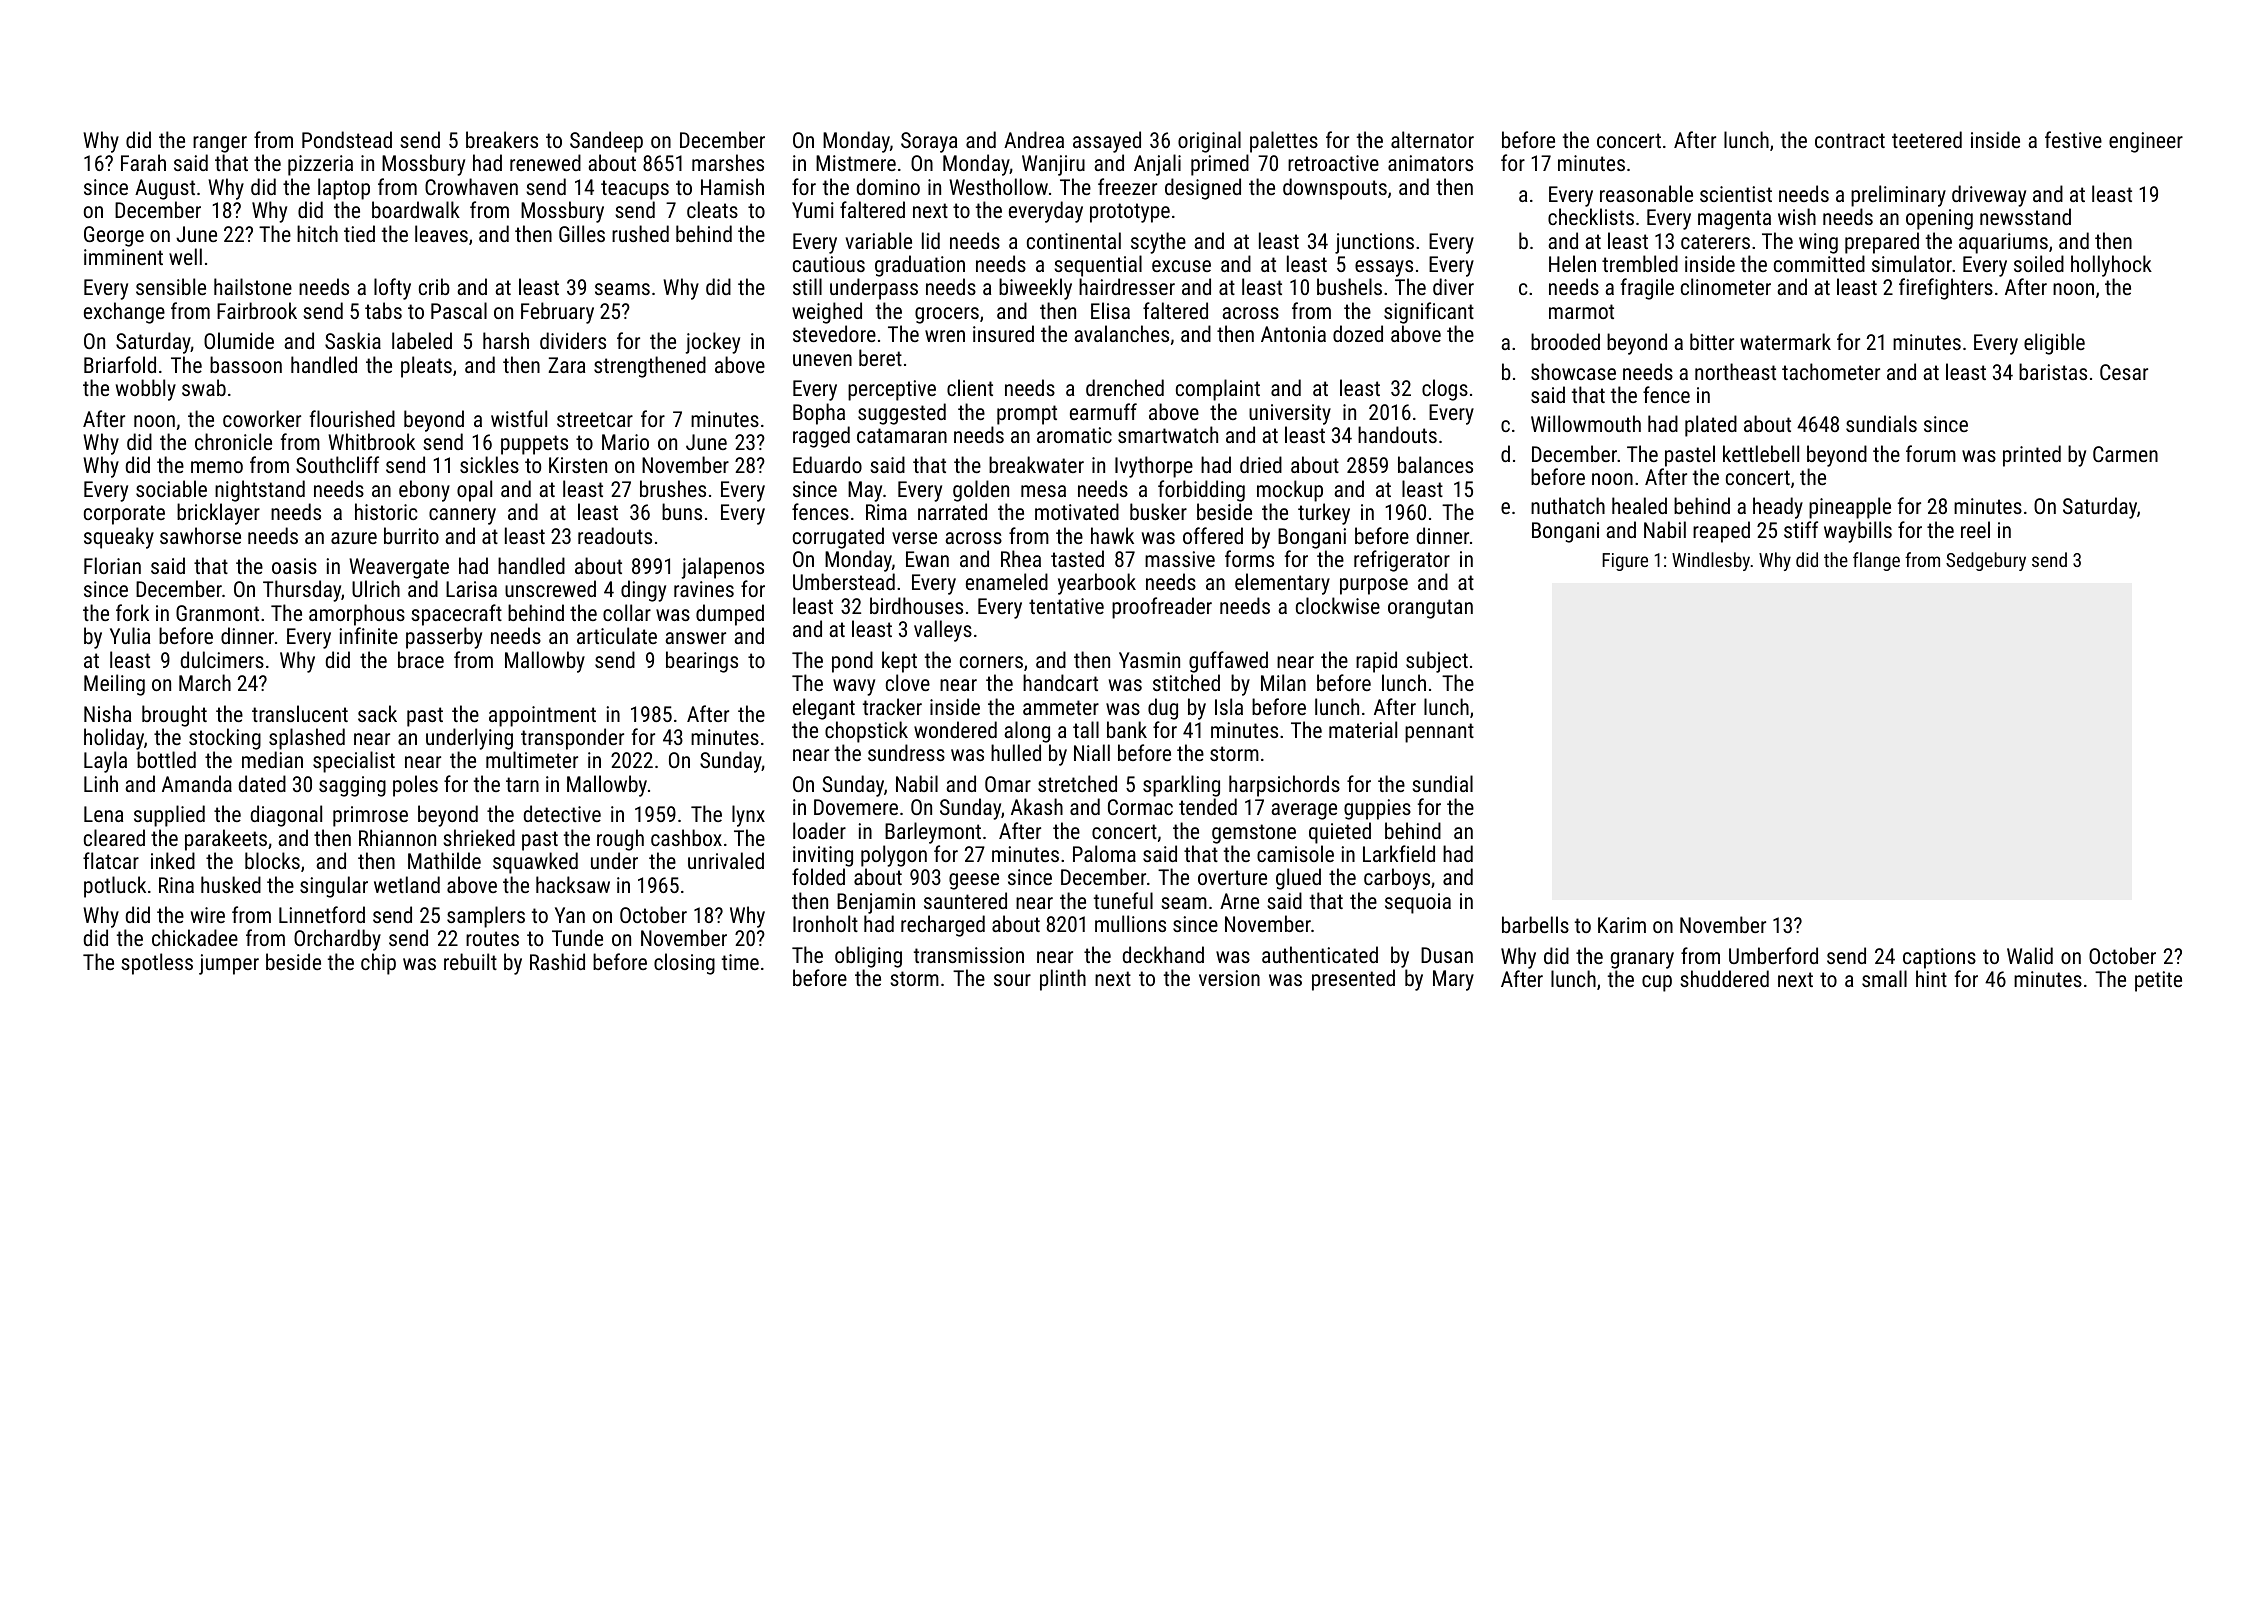 Image resolution: width=2266 pixels, height=1602 pixels. I want to click on Rashid, so click(557, 961).
